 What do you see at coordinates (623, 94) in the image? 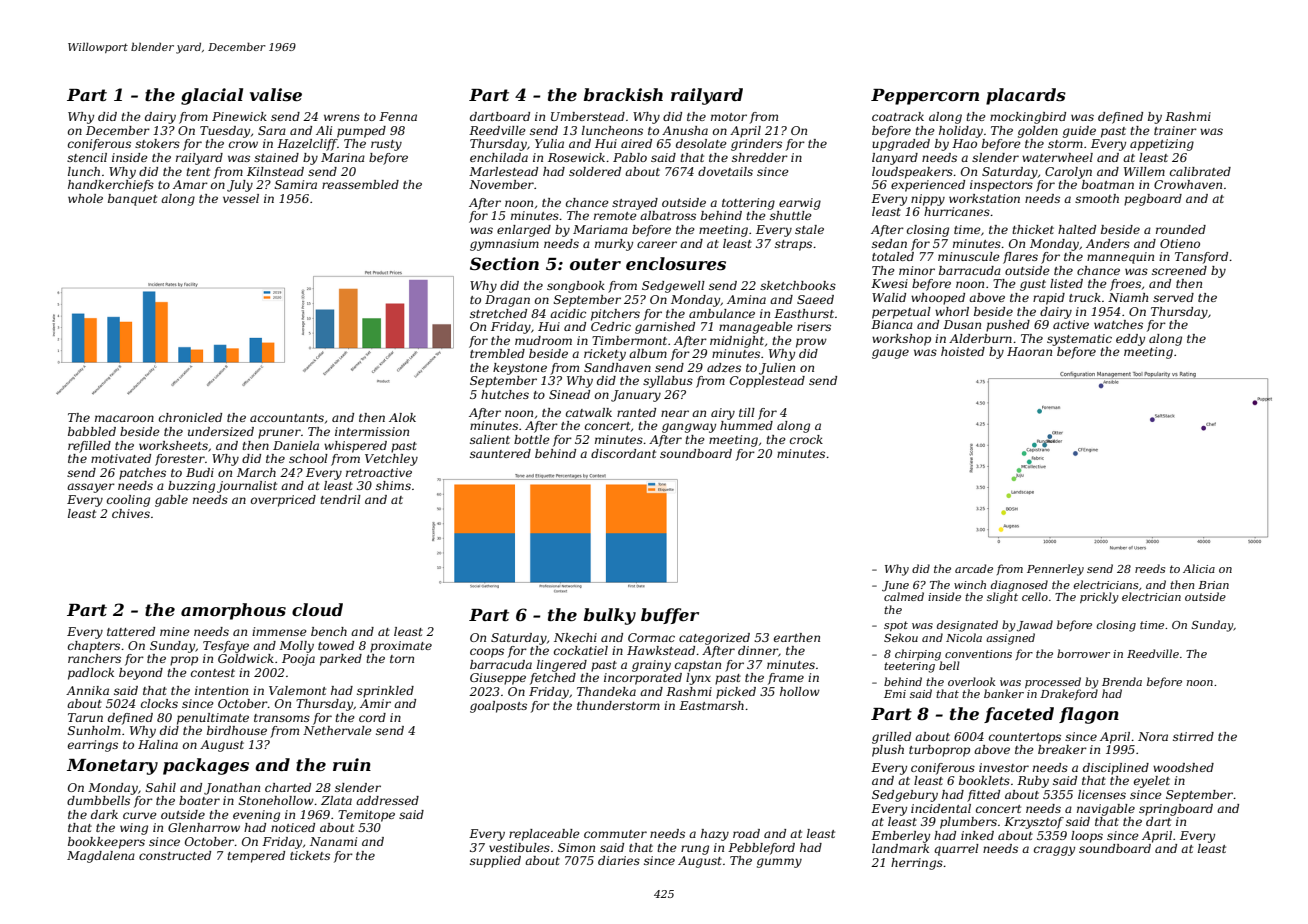
I see `brackish` at bounding box center [623, 94].
